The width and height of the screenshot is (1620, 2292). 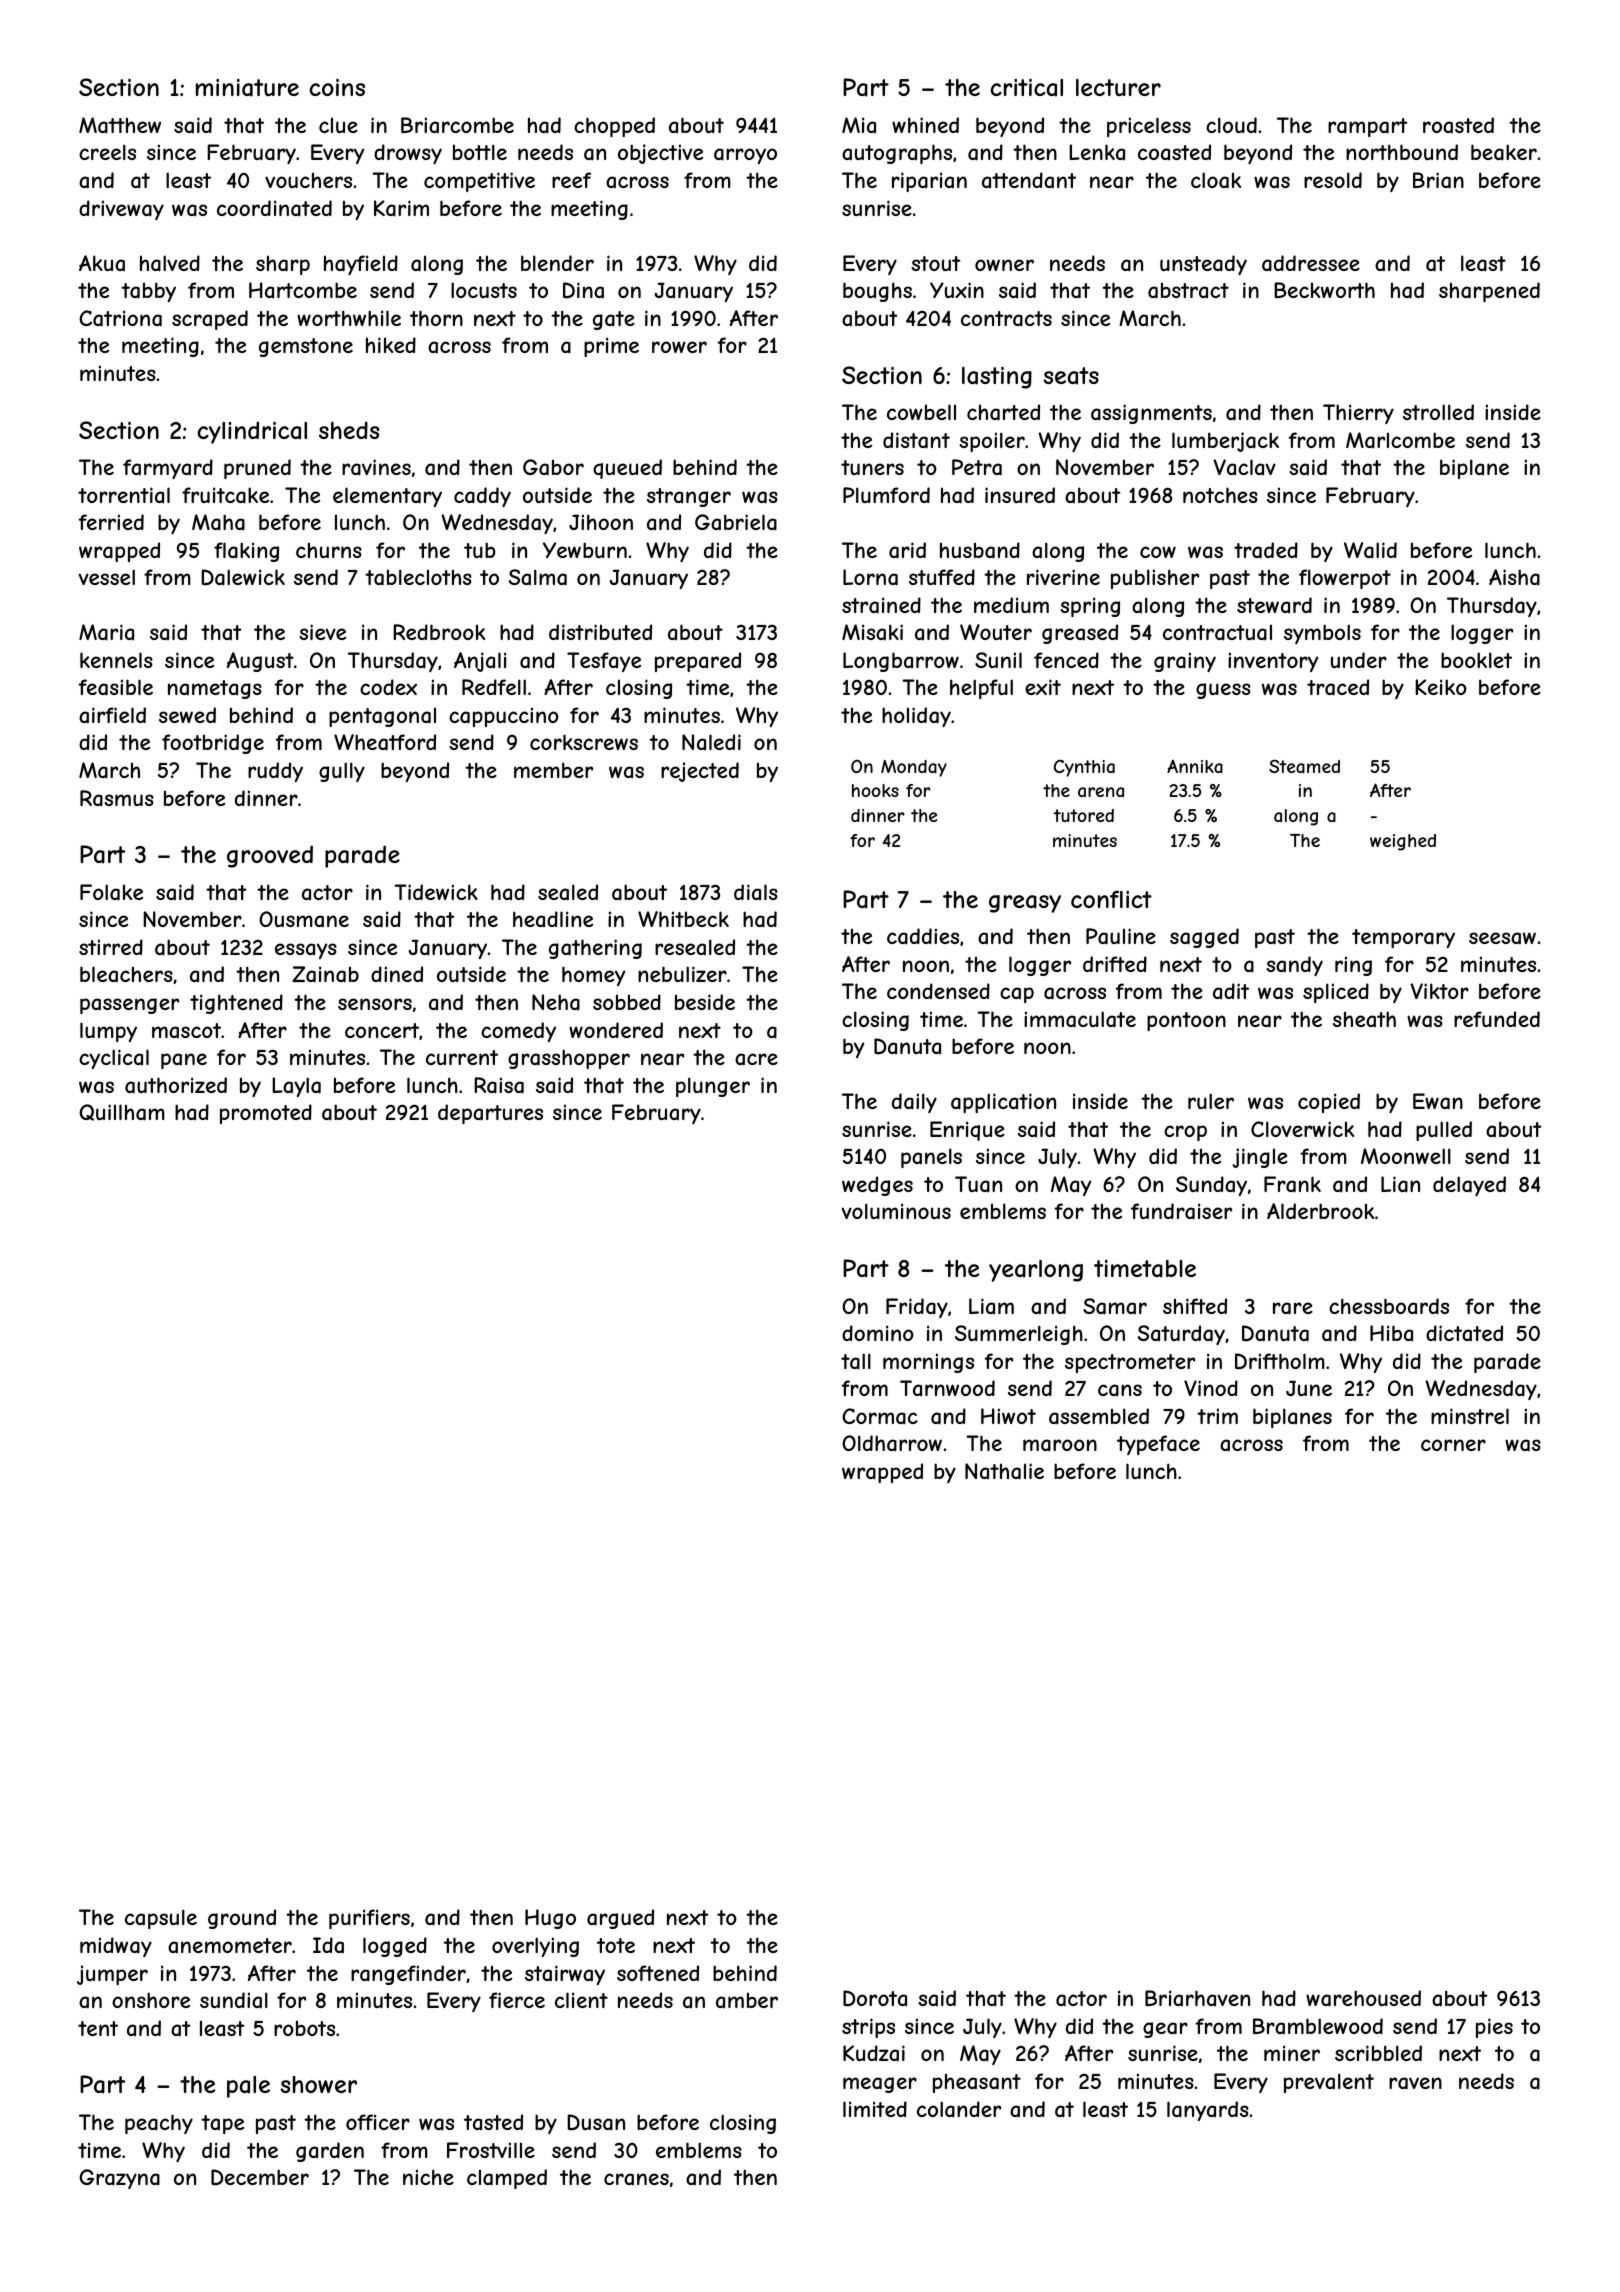 I want to click on crop, so click(x=1185, y=1133).
